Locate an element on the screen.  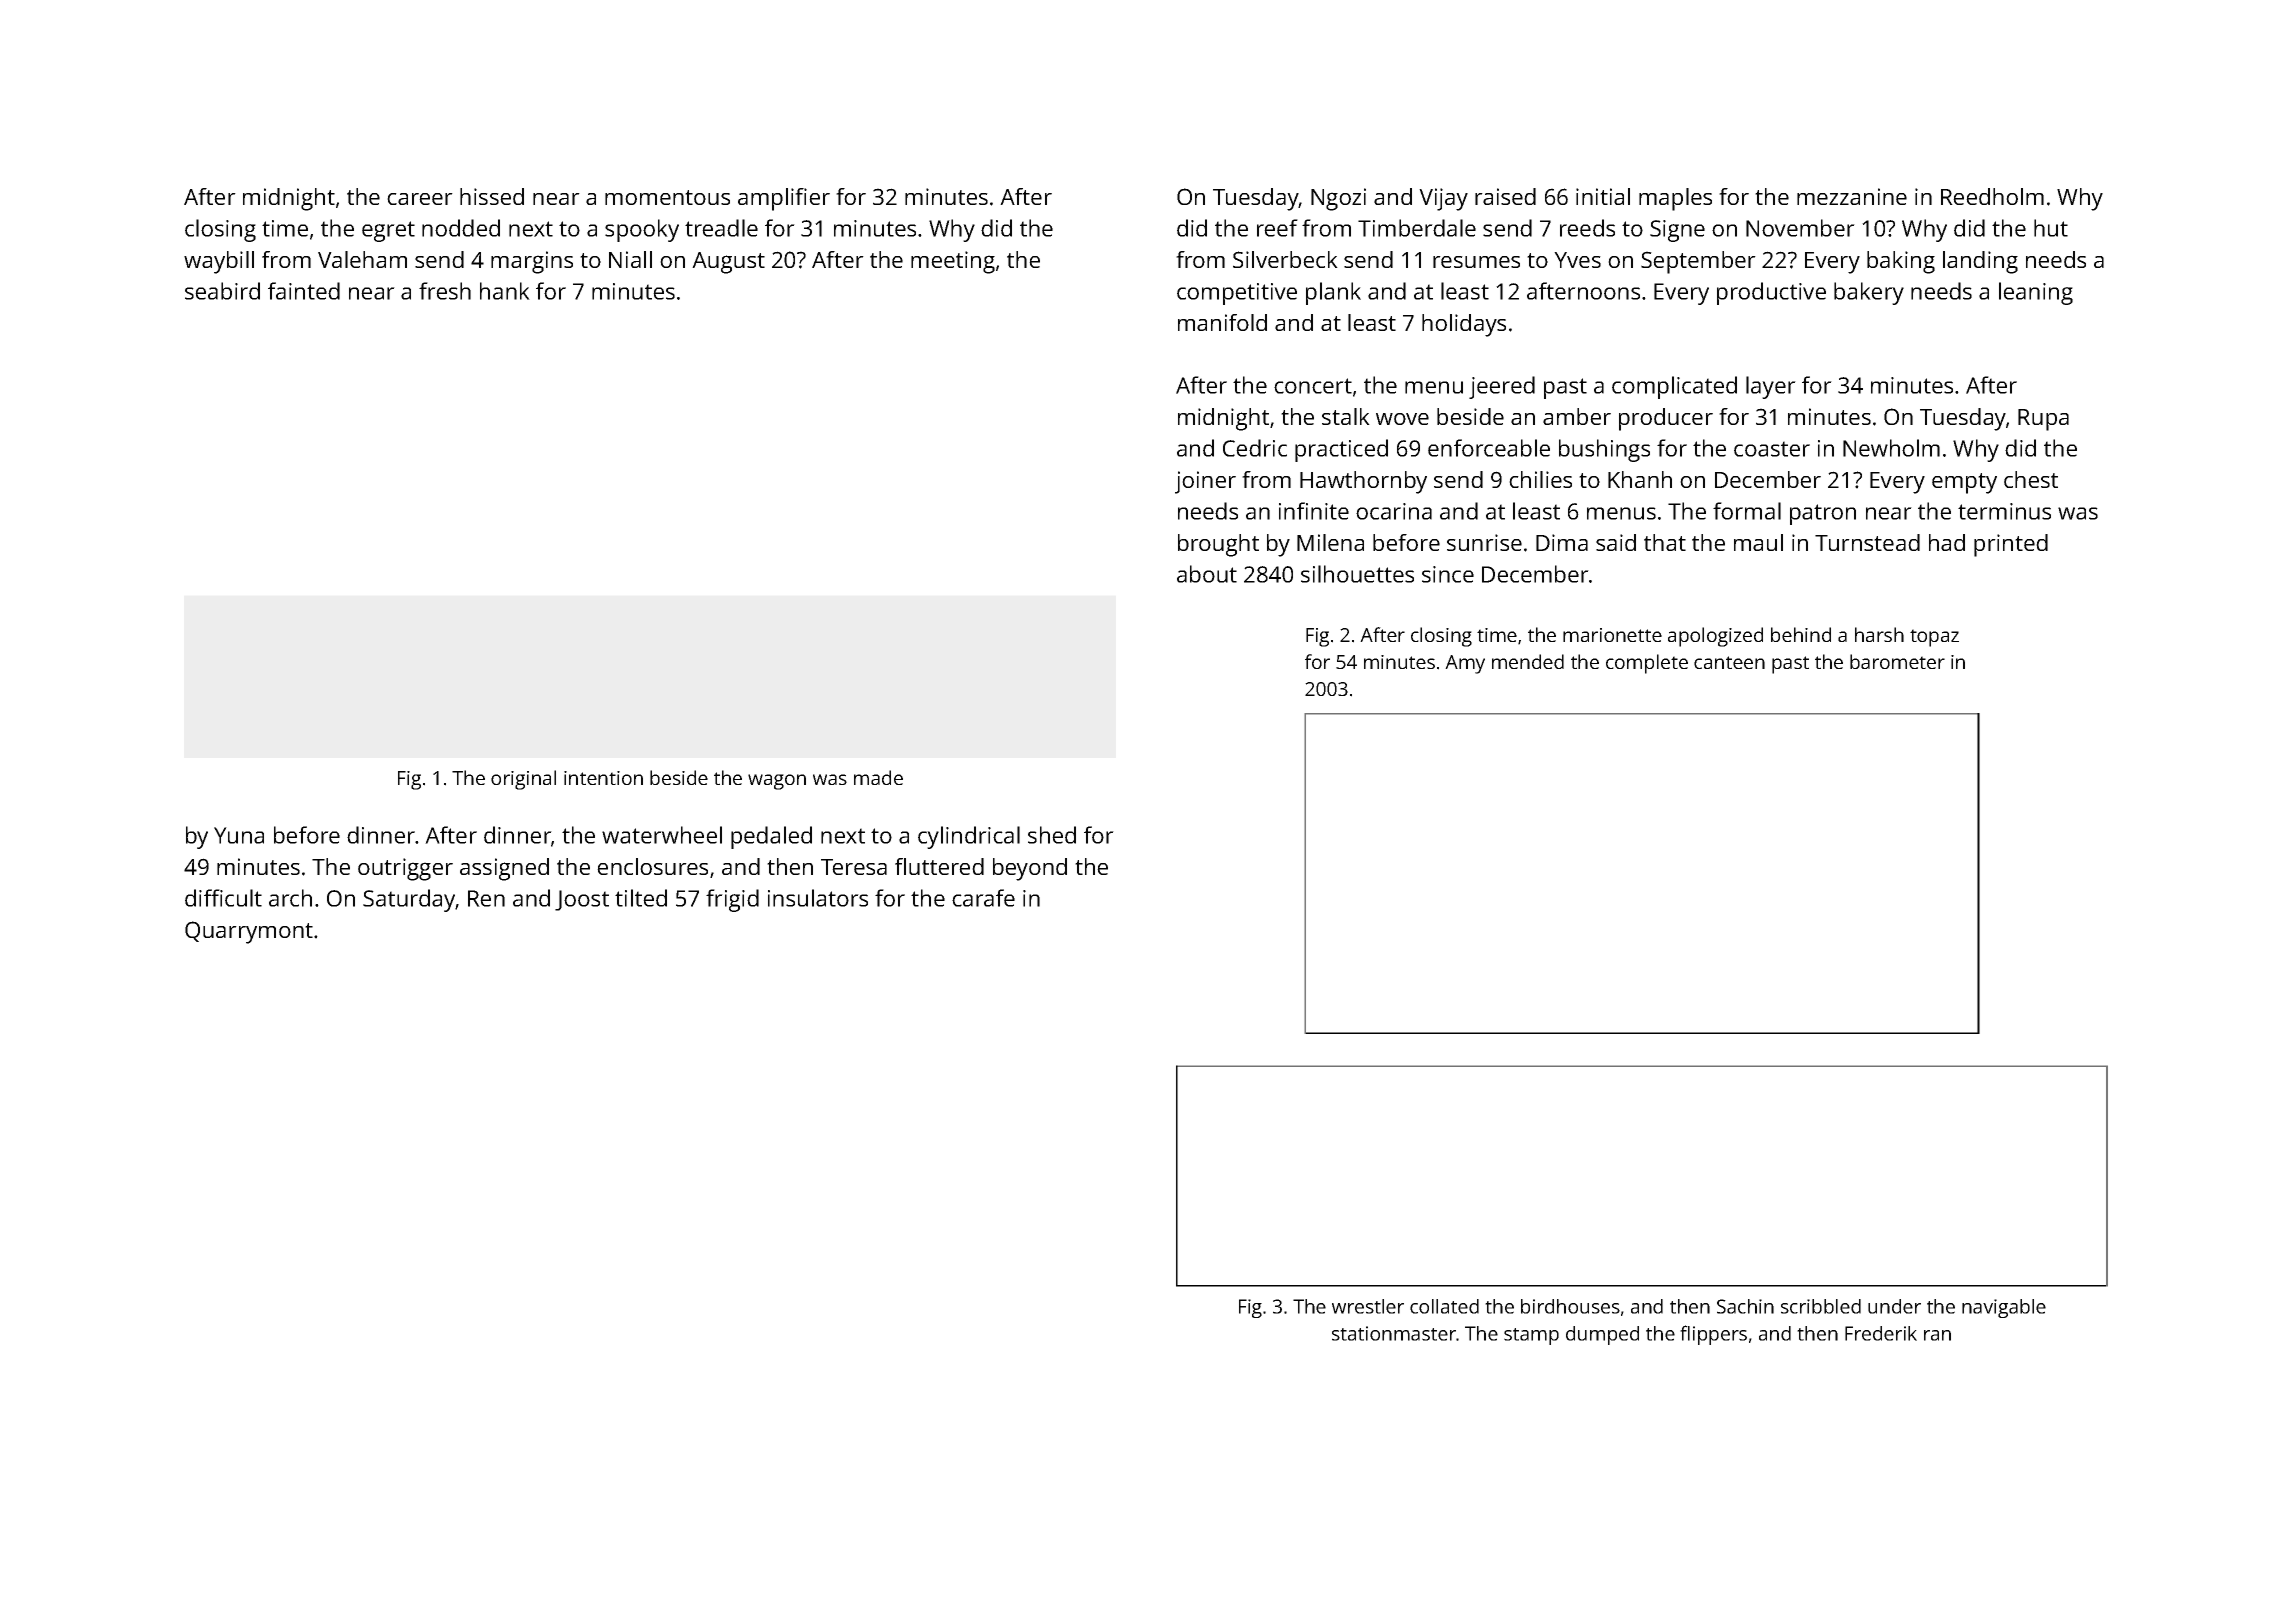
waybill is located at coordinates (219, 262).
